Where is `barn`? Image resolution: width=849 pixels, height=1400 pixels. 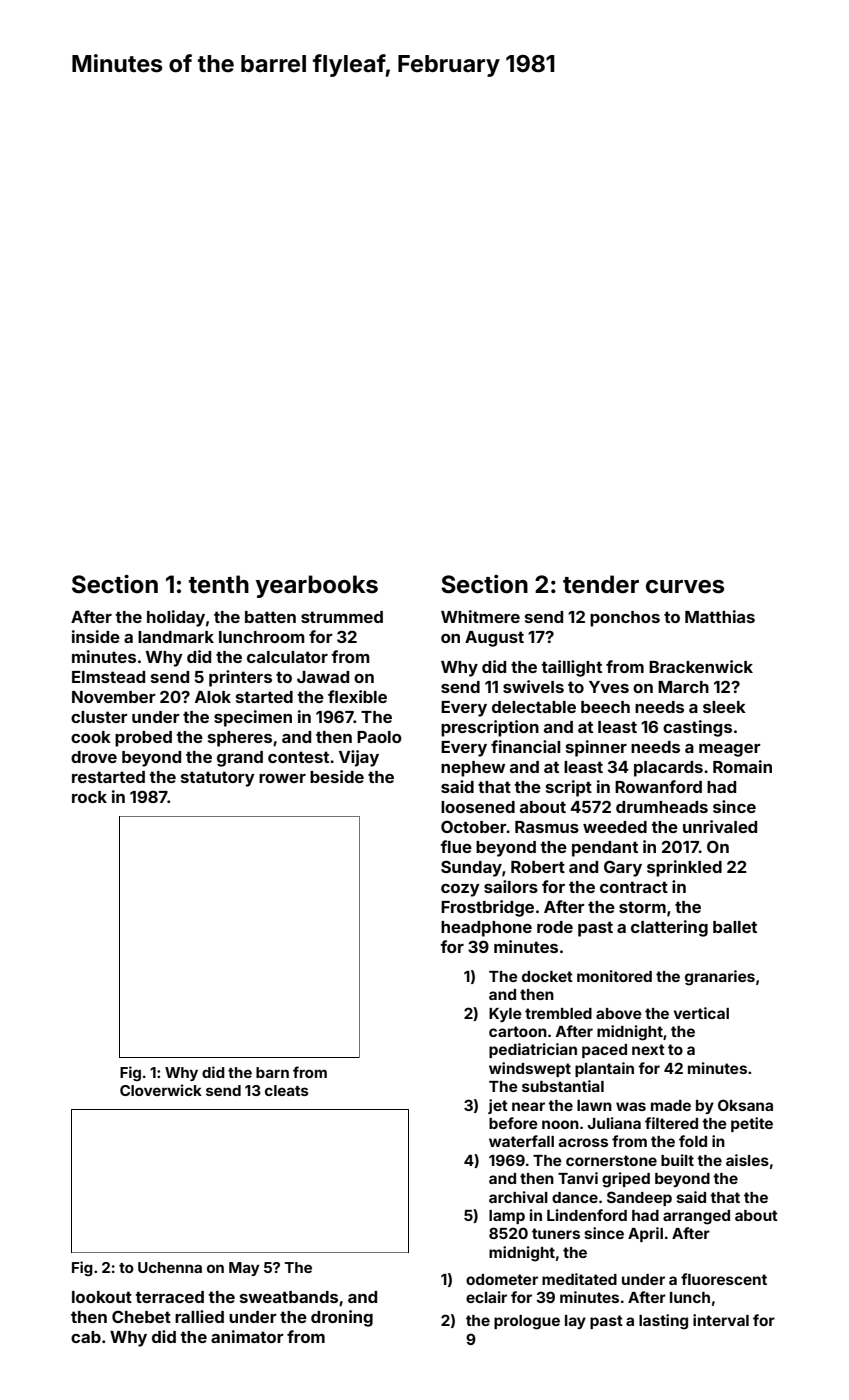 barn is located at coordinates (272, 1072).
